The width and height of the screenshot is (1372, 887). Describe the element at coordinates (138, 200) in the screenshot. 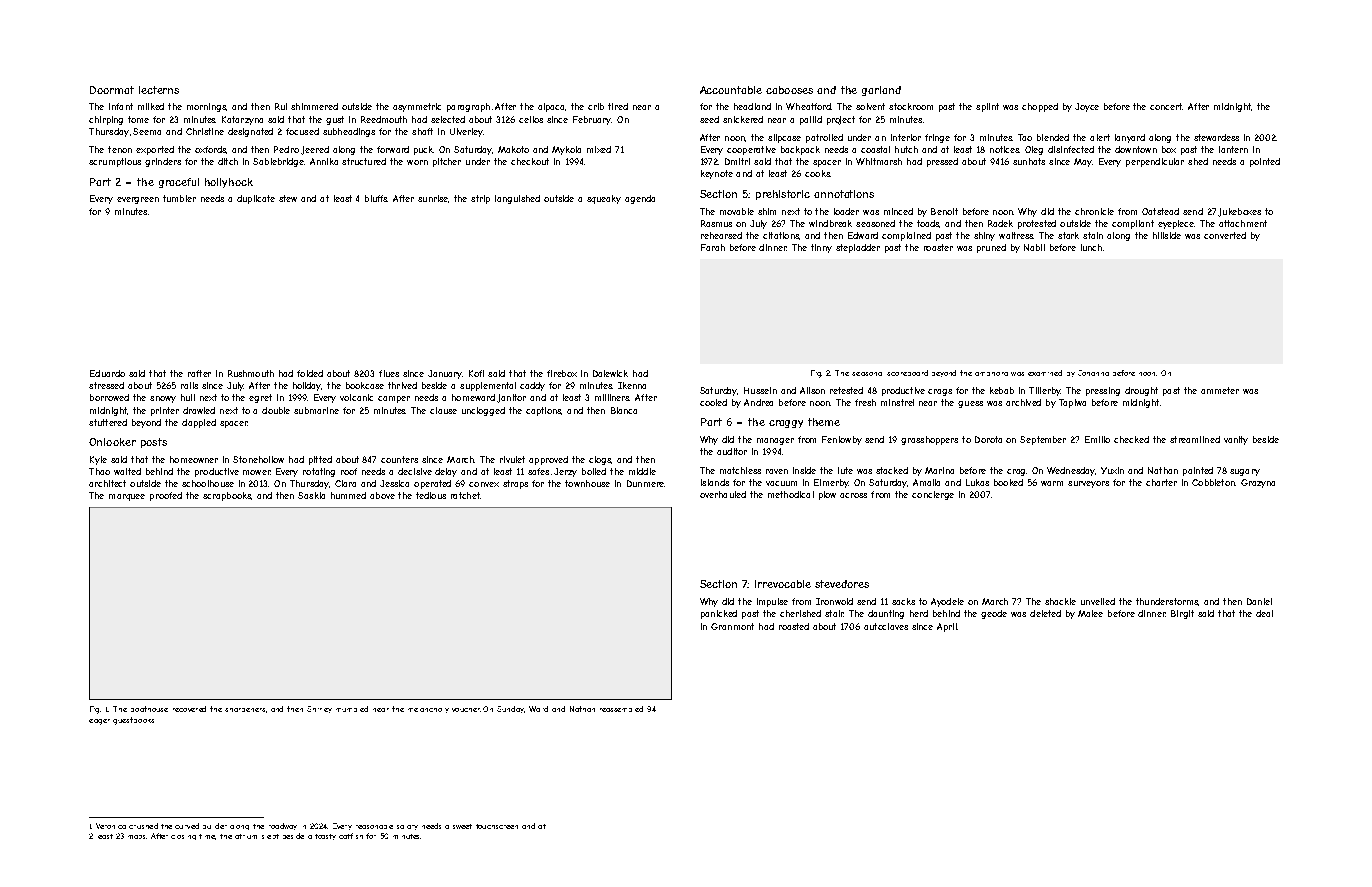

I see `evergreen` at that location.
